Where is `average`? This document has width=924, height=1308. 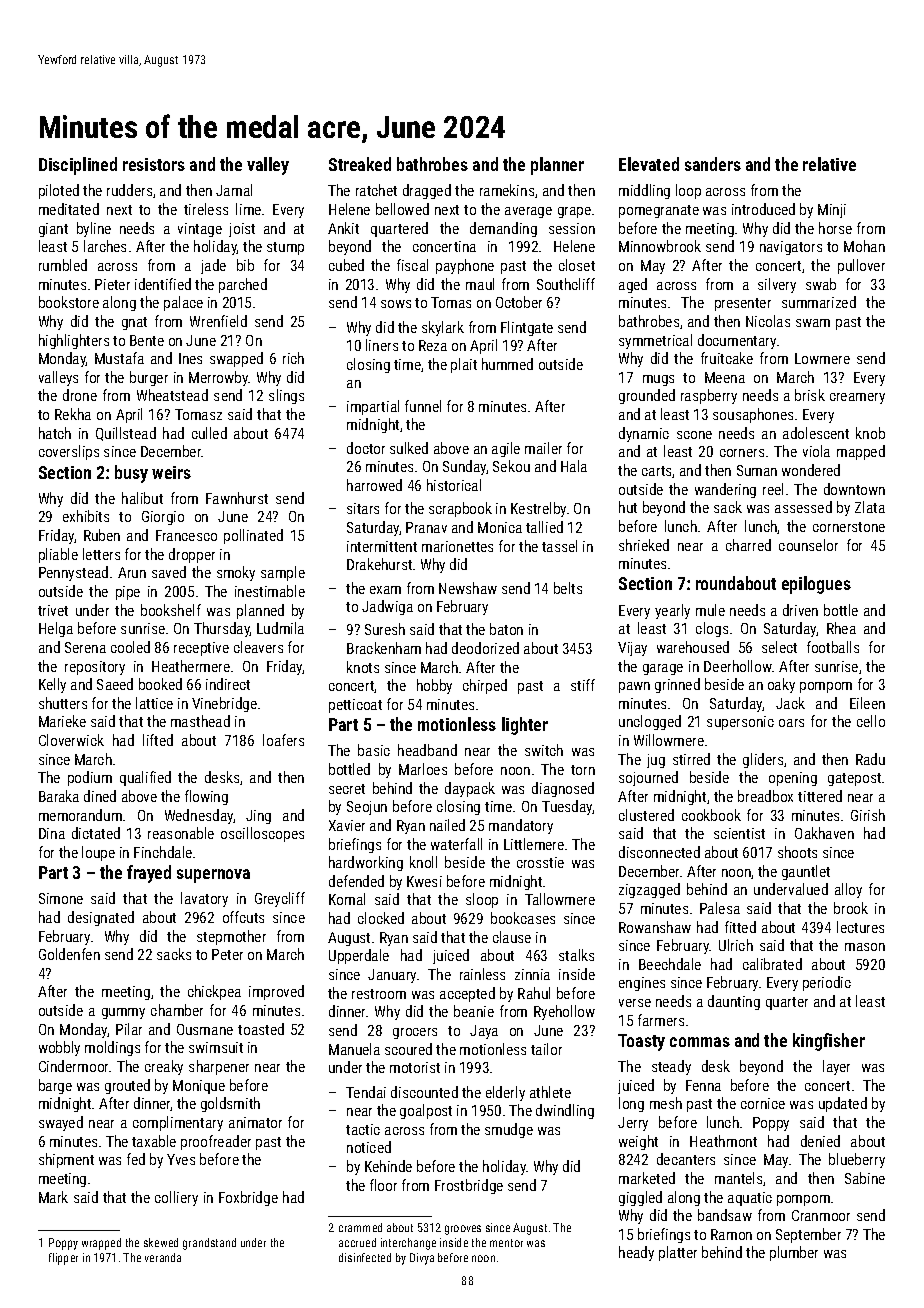 average is located at coordinates (528, 212).
